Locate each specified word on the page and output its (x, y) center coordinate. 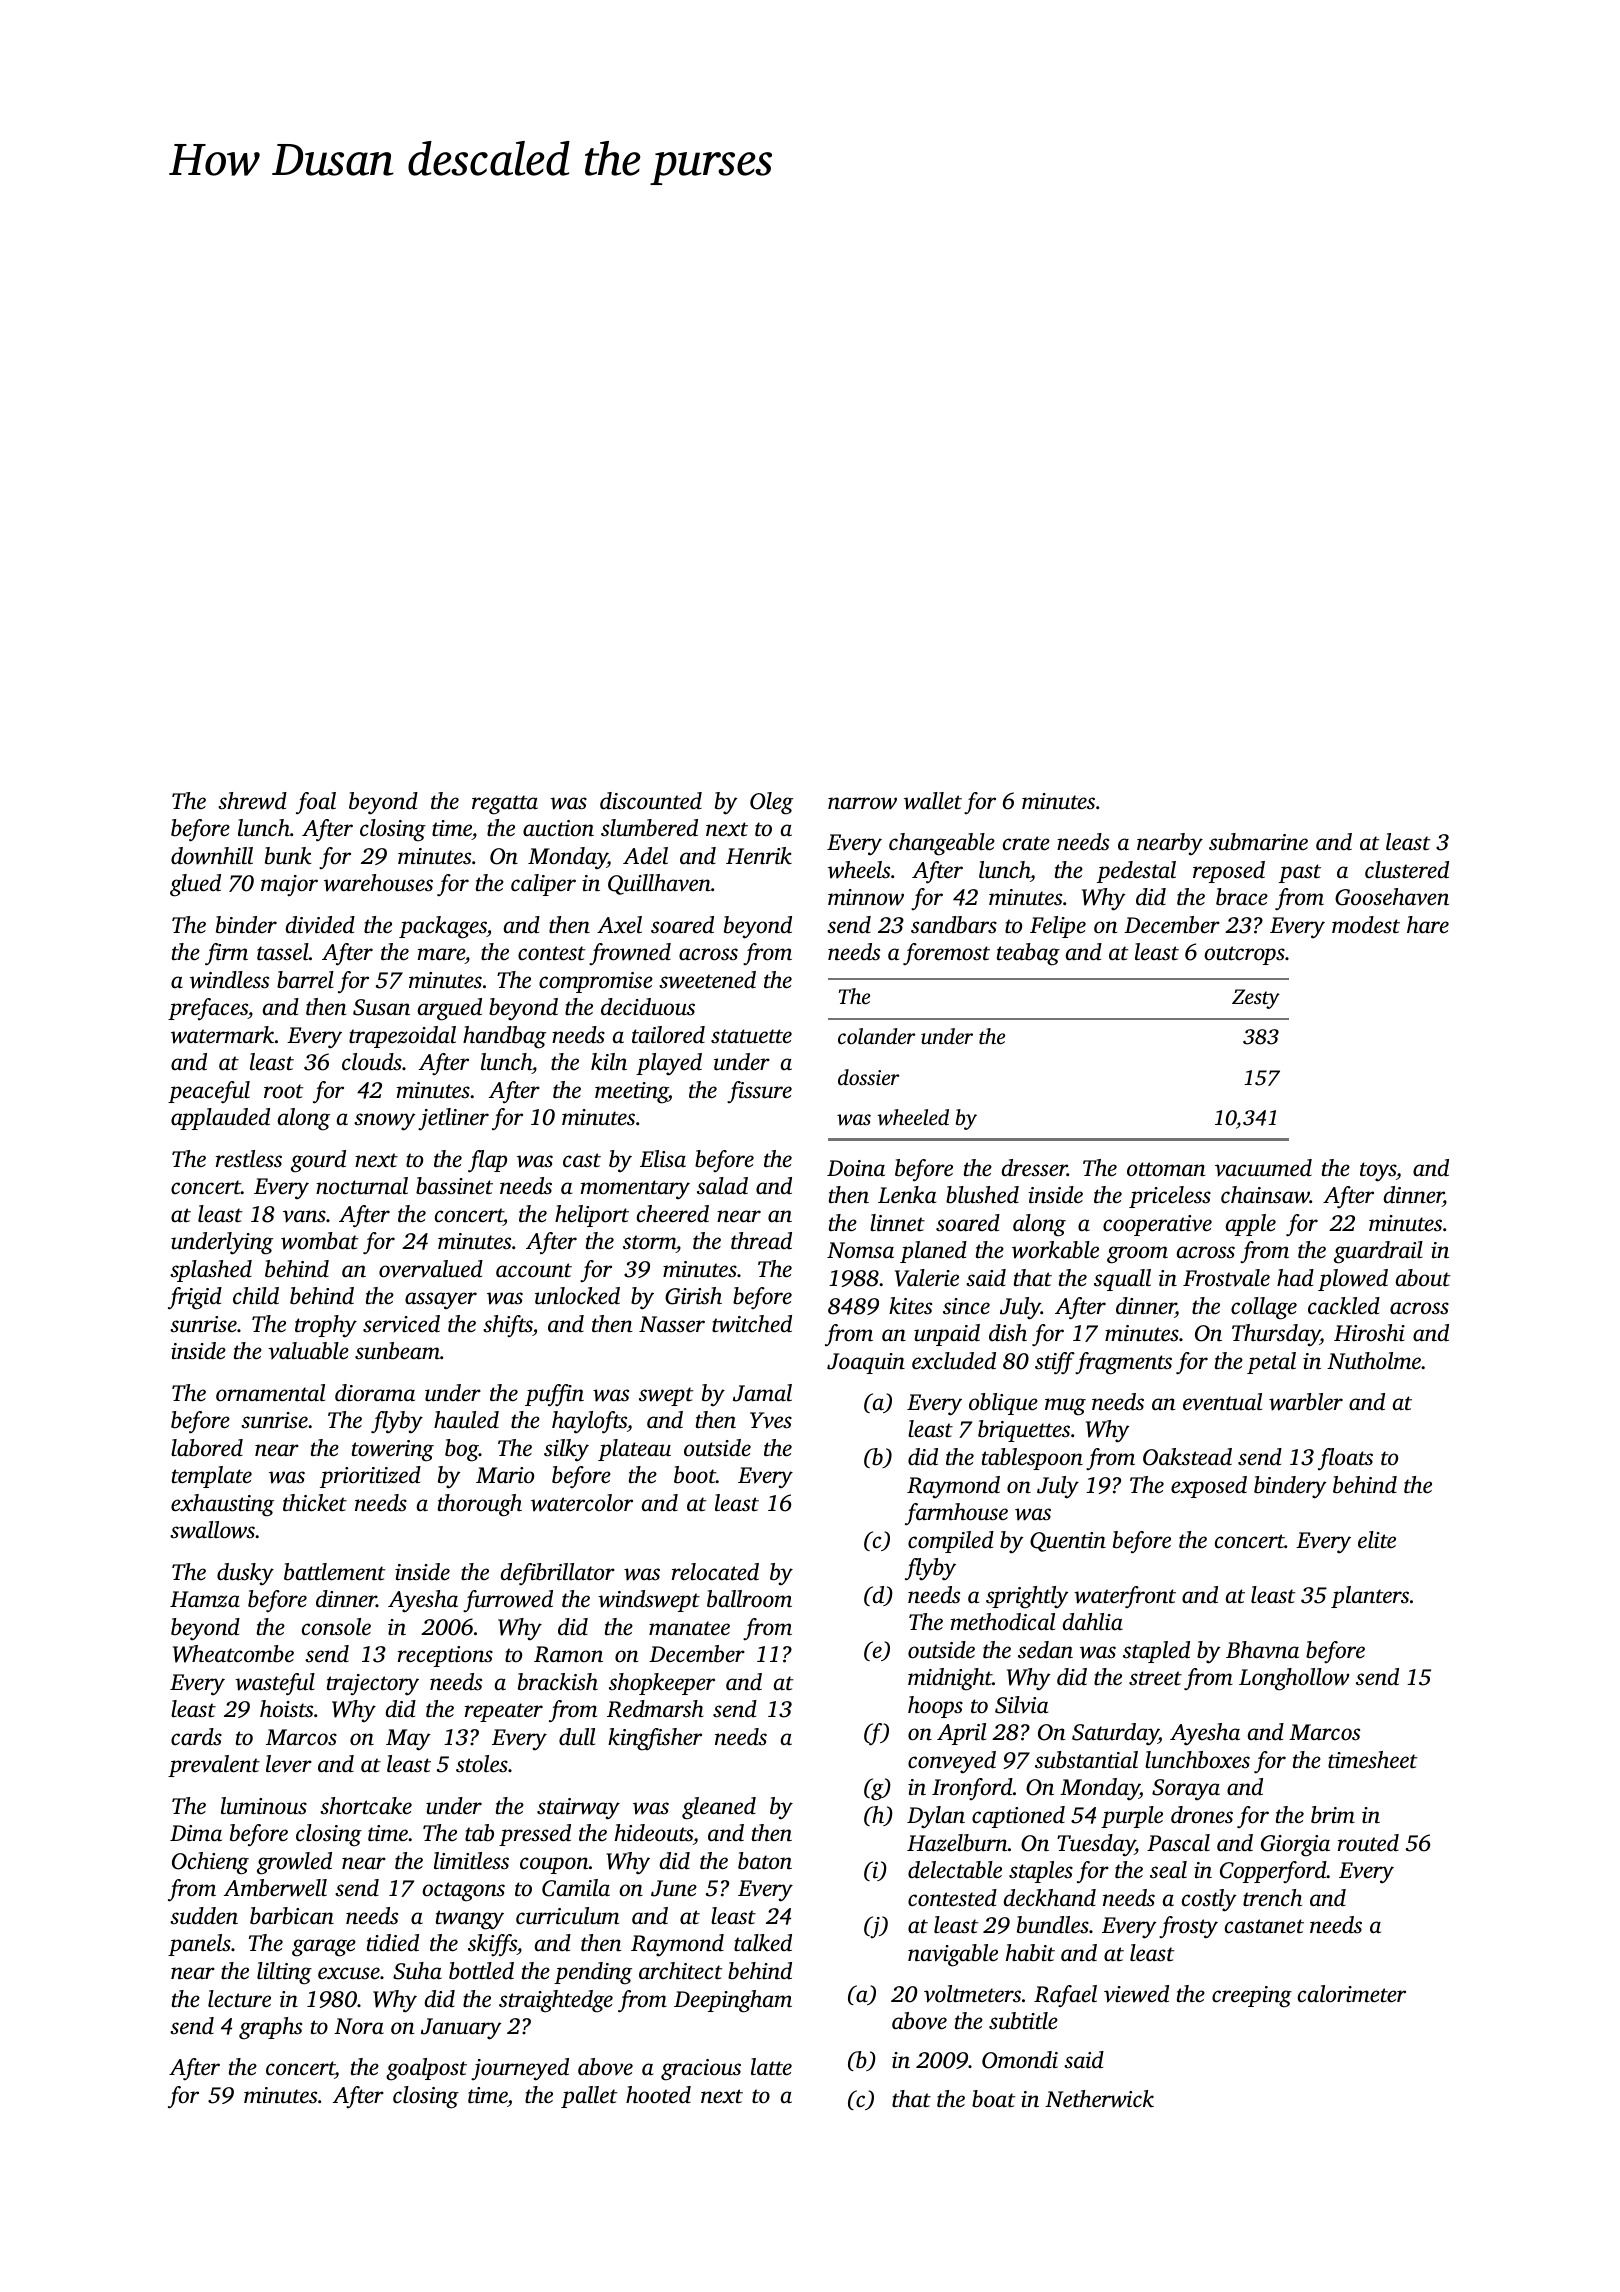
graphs (270, 2028)
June (674, 1888)
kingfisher (655, 1739)
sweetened (707, 980)
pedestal (1136, 872)
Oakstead (1187, 1457)
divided (320, 925)
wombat (319, 1241)
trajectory (373, 1685)
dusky (245, 1574)
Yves (771, 1420)
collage (1264, 1308)
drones (1202, 1815)
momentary (635, 1189)
